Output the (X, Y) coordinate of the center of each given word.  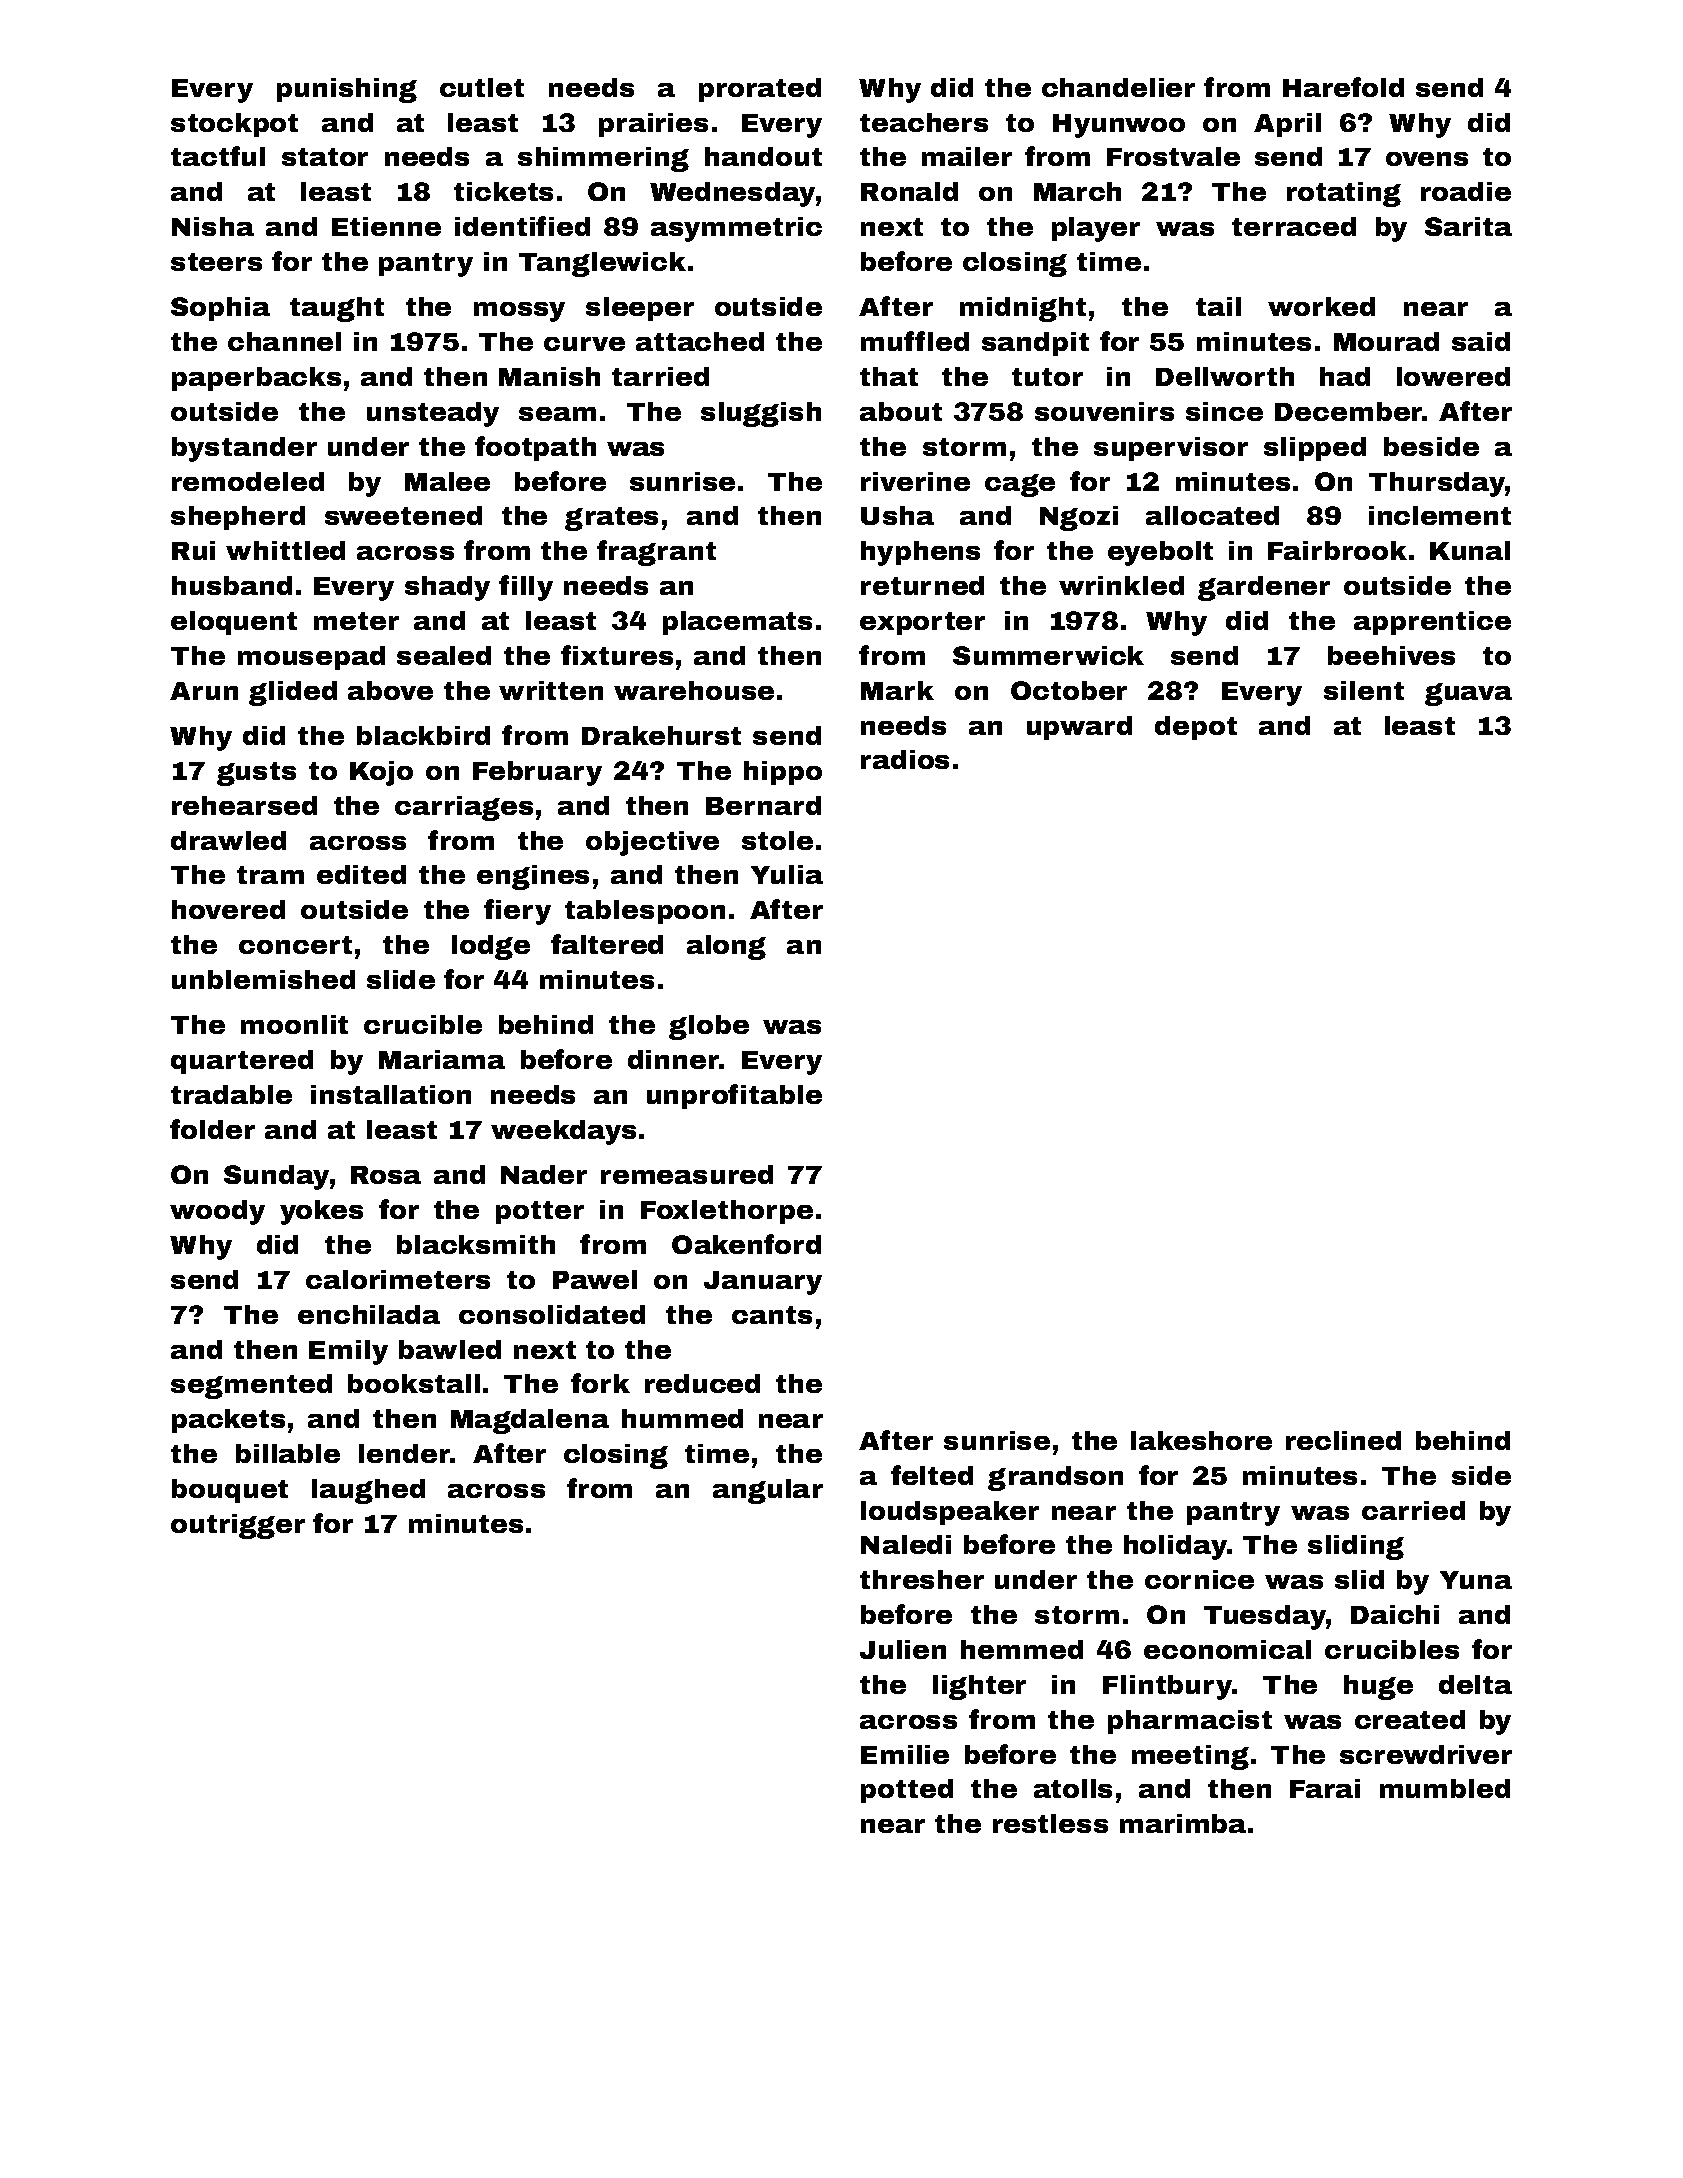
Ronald (909, 191)
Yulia (787, 874)
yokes (321, 1212)
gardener (1264, 588)
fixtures (617, 655)
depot (1196, 728)
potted (907, 1791)
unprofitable (734, 1096)
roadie (1466, 191)
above (390, 690)
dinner (673, 1059)
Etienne (386, 226)
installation (391, 1094)
